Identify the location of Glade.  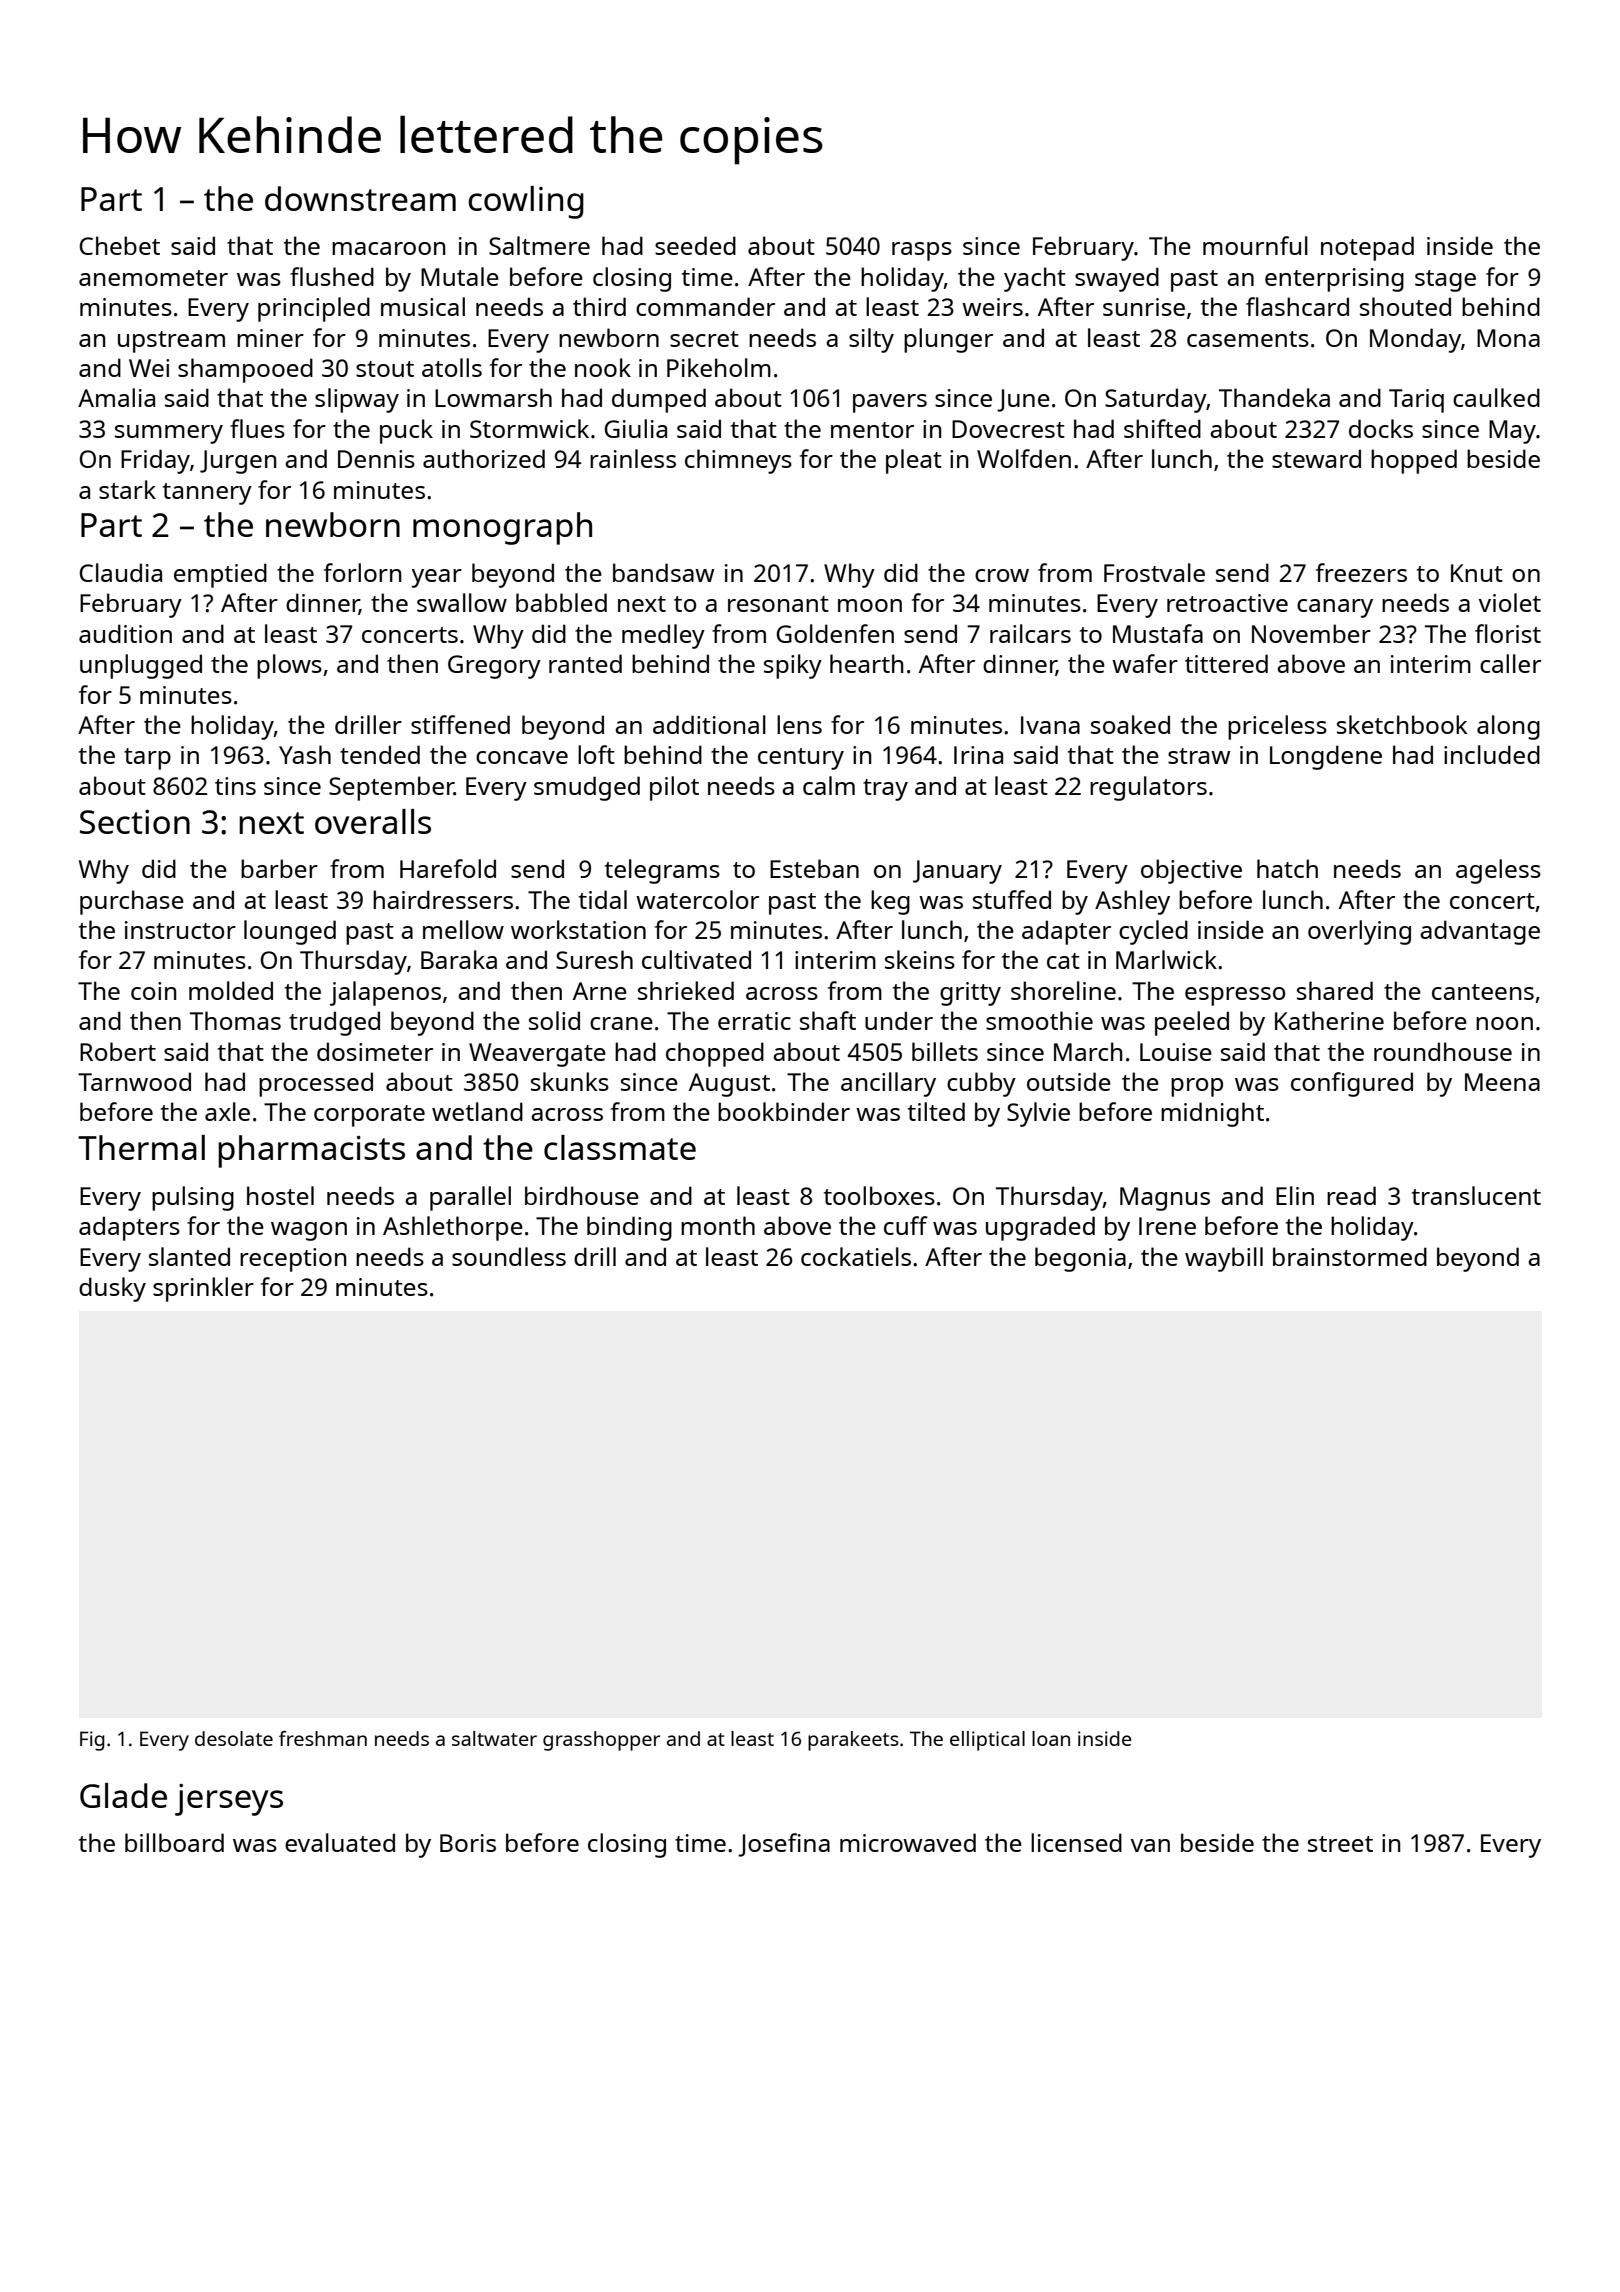
(123, 1795).
